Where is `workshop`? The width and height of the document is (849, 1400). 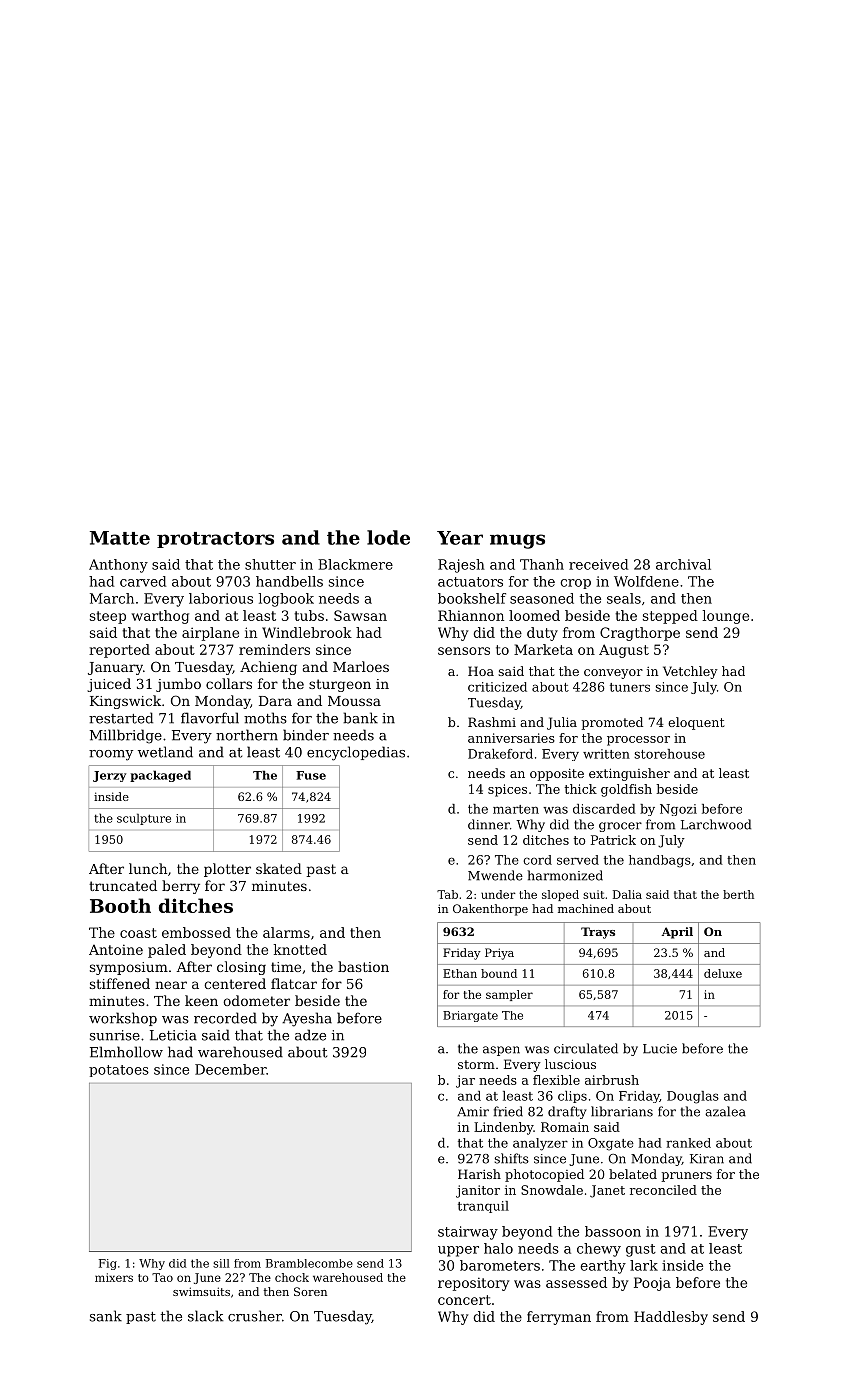 workshop is located at coordinates (123, 1019).
